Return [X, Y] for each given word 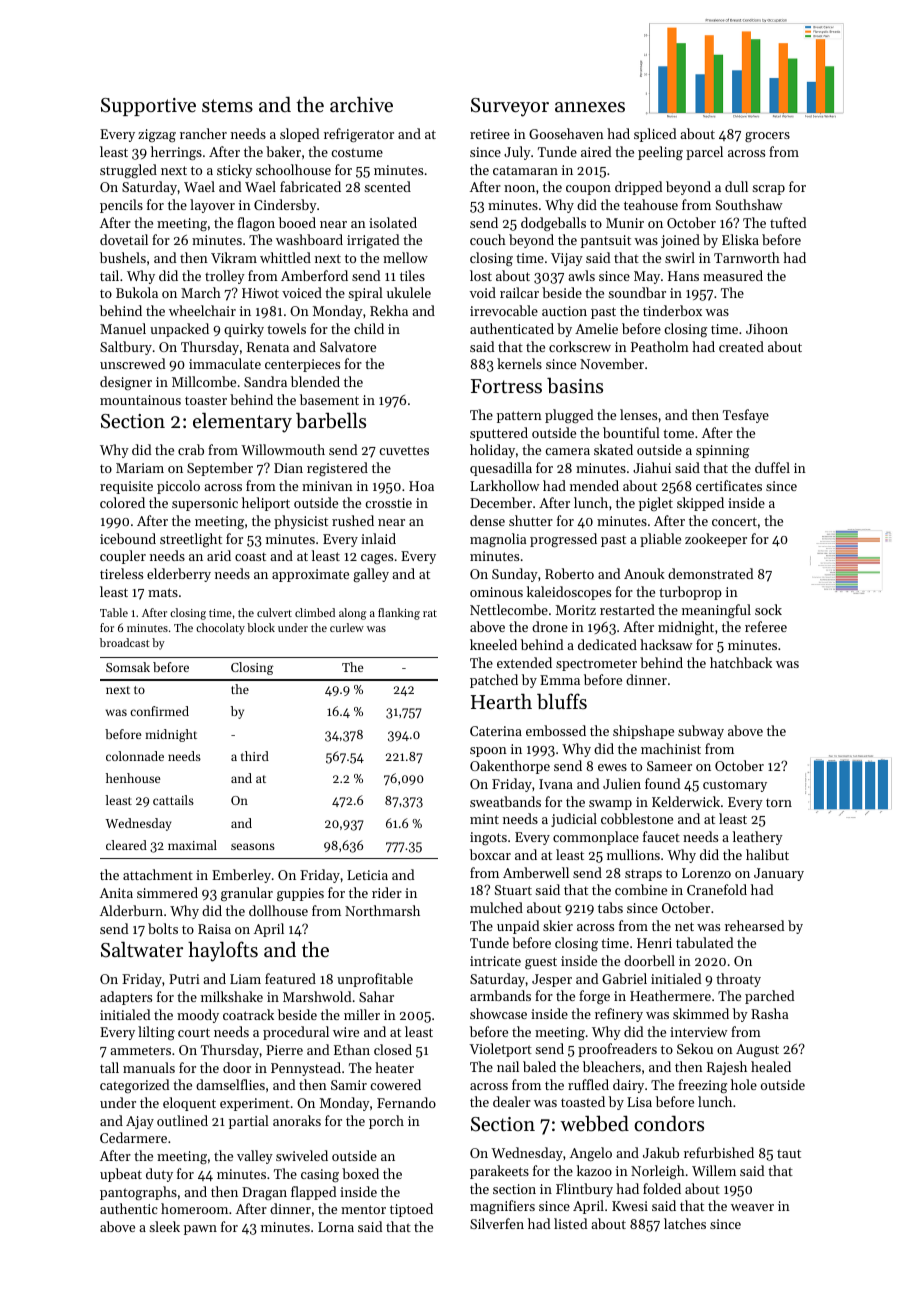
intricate [495, 961]
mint [484, 819]
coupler [123, 557]
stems [227, 106]
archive [361, 104]
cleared [126, 845]
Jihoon [767, 328]
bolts [163, 928]
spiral [365, 294]
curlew [347, 627]
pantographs [138, 1193]
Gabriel [624, 978]
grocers [767, 137]
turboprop [690, 593]
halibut [767, 854]
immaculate [225, 363]
